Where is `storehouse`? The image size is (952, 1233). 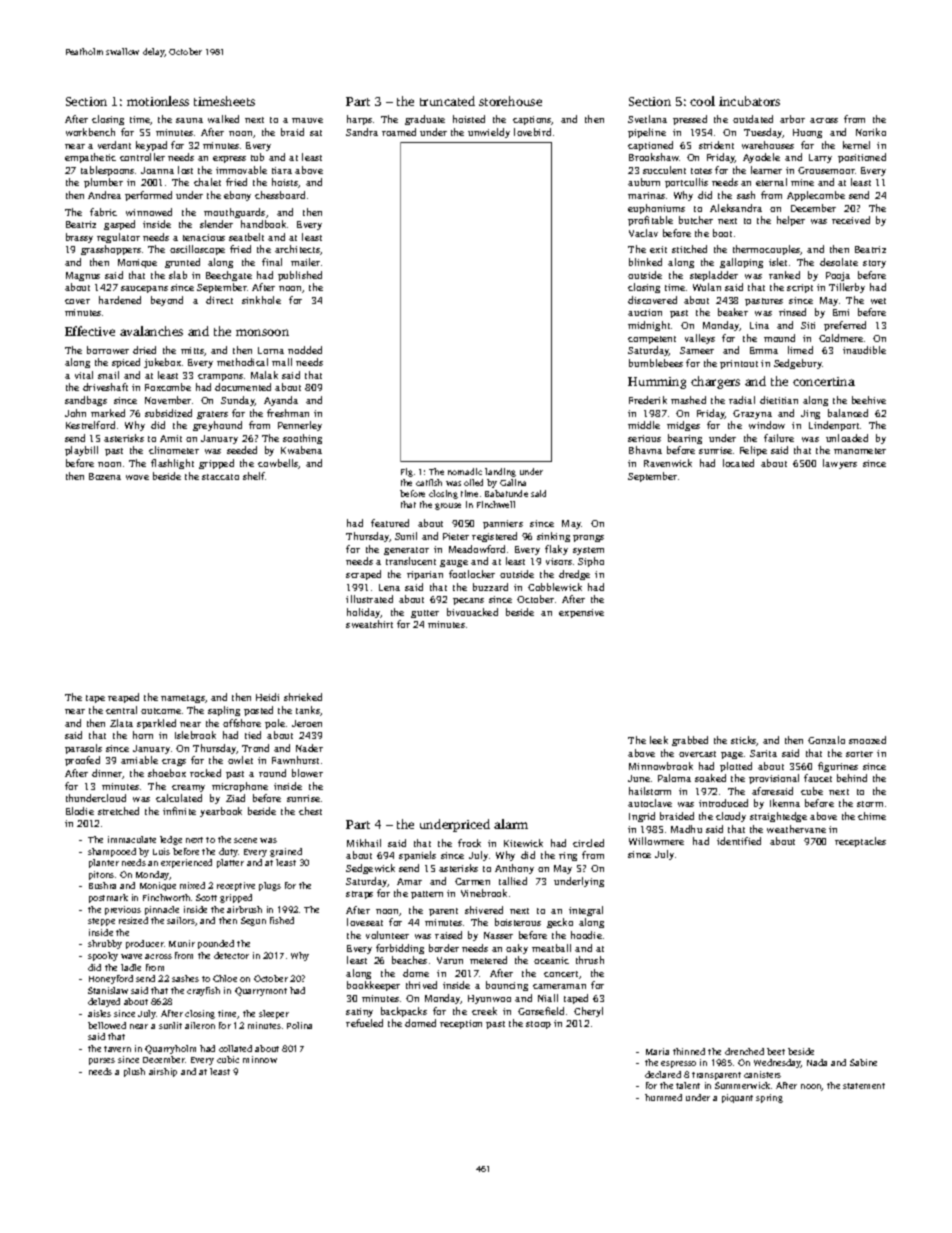 storehouse is located at coordinates (510, 101).
